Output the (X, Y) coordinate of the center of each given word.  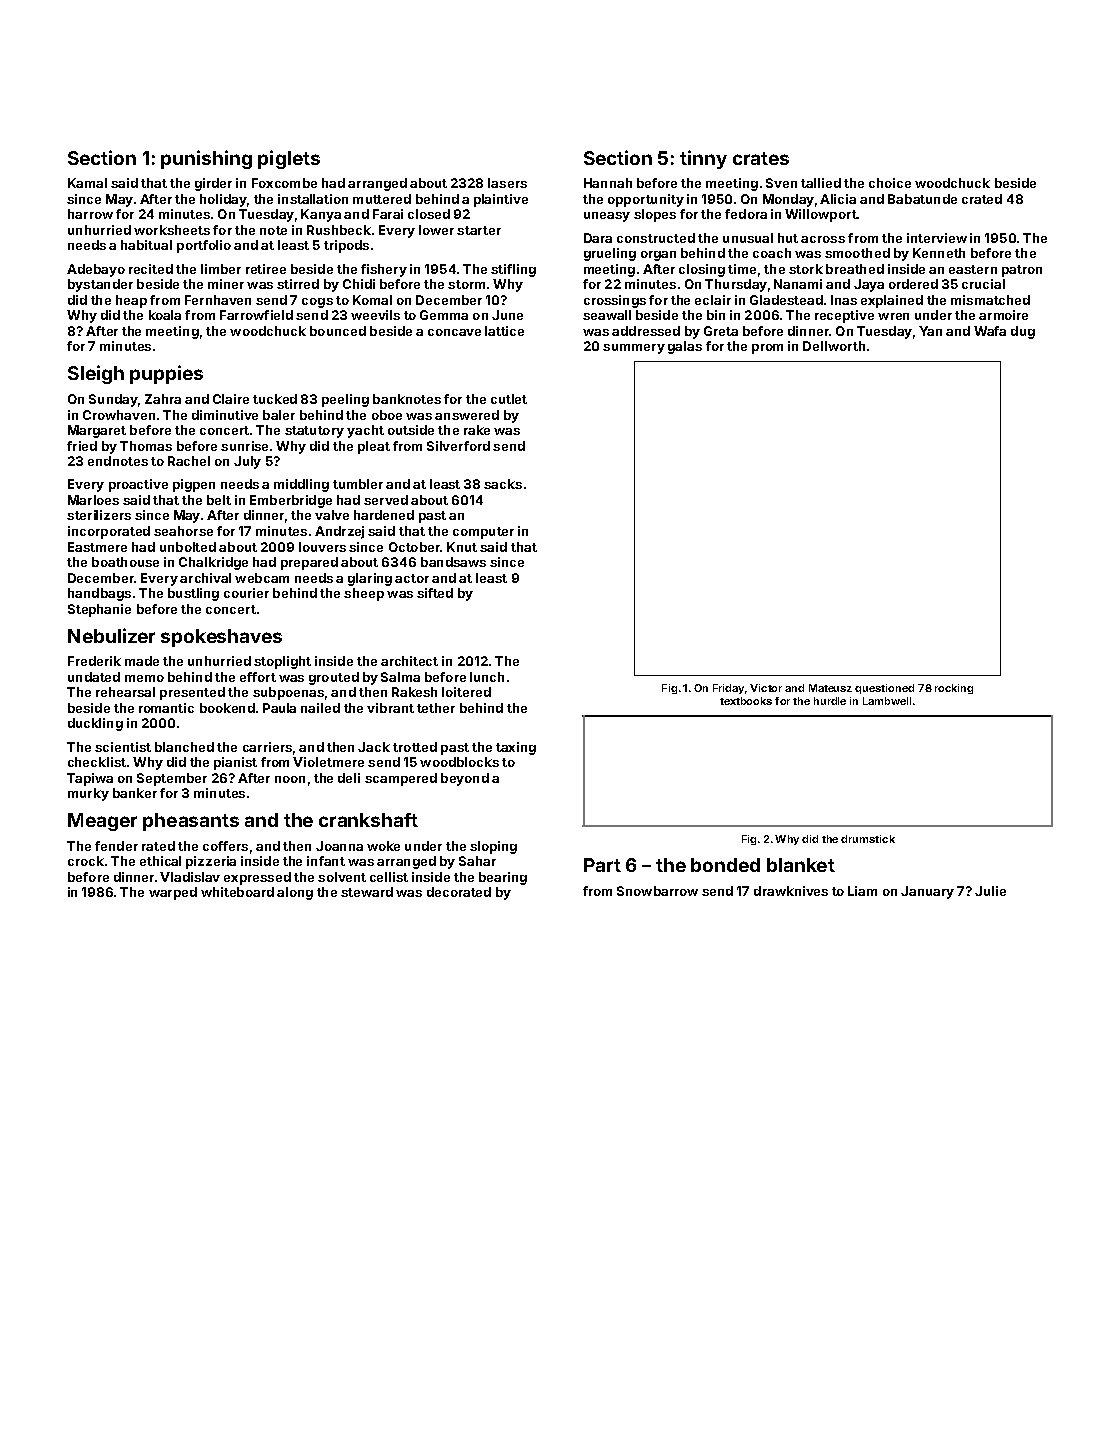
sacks (503, 484)
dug (1023, 332)
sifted (435, 593)
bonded (725, 865)
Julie (990, 891)
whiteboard (237, 892)
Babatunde (922, 199)
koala (165, 315)
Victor (766, 688)
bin (716, 315)
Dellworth (834, 346)
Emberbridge (291, 501)
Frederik (94, 661)
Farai (388, 214)
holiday (223, 200)
